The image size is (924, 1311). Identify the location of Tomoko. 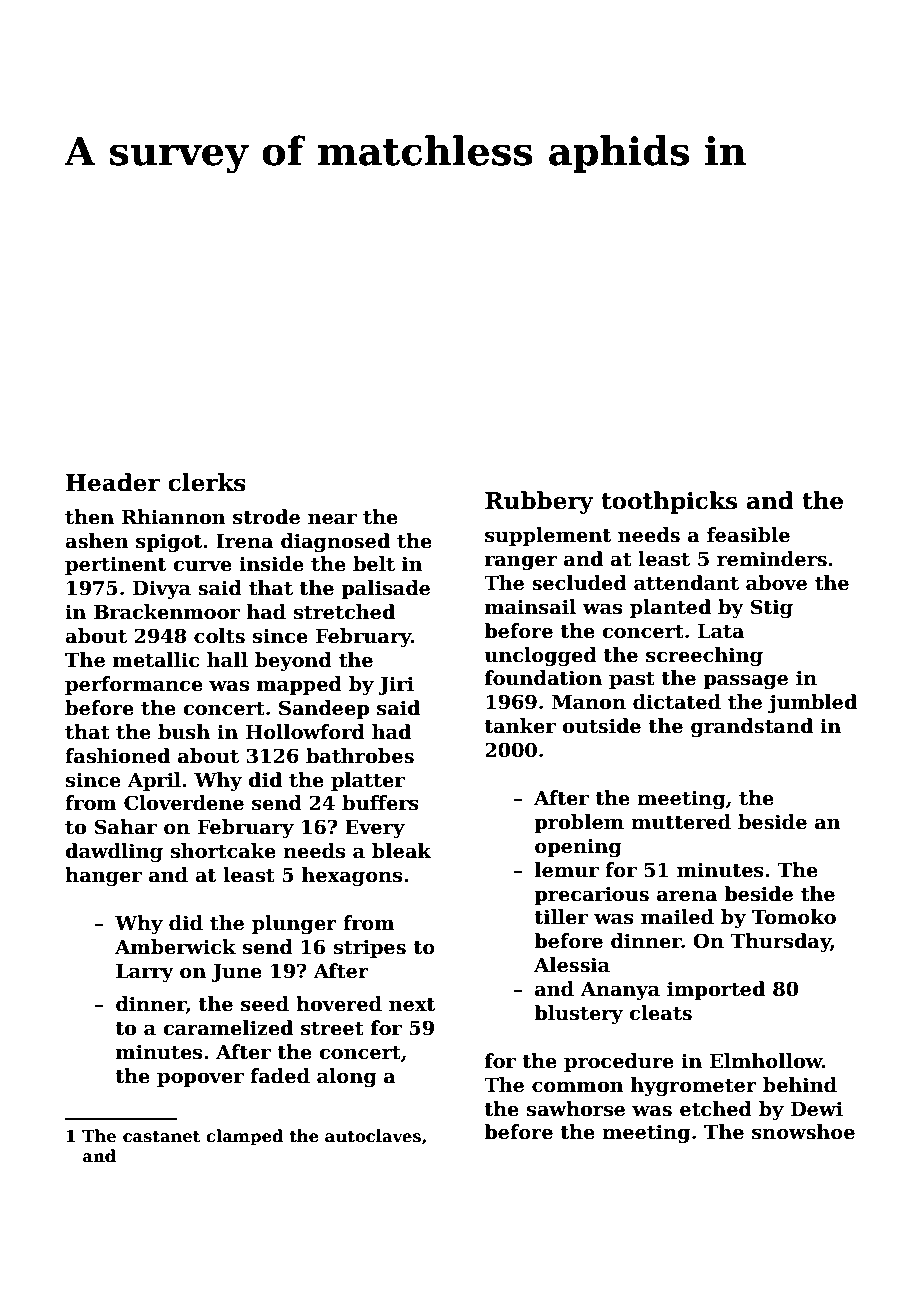
(794, 917).
